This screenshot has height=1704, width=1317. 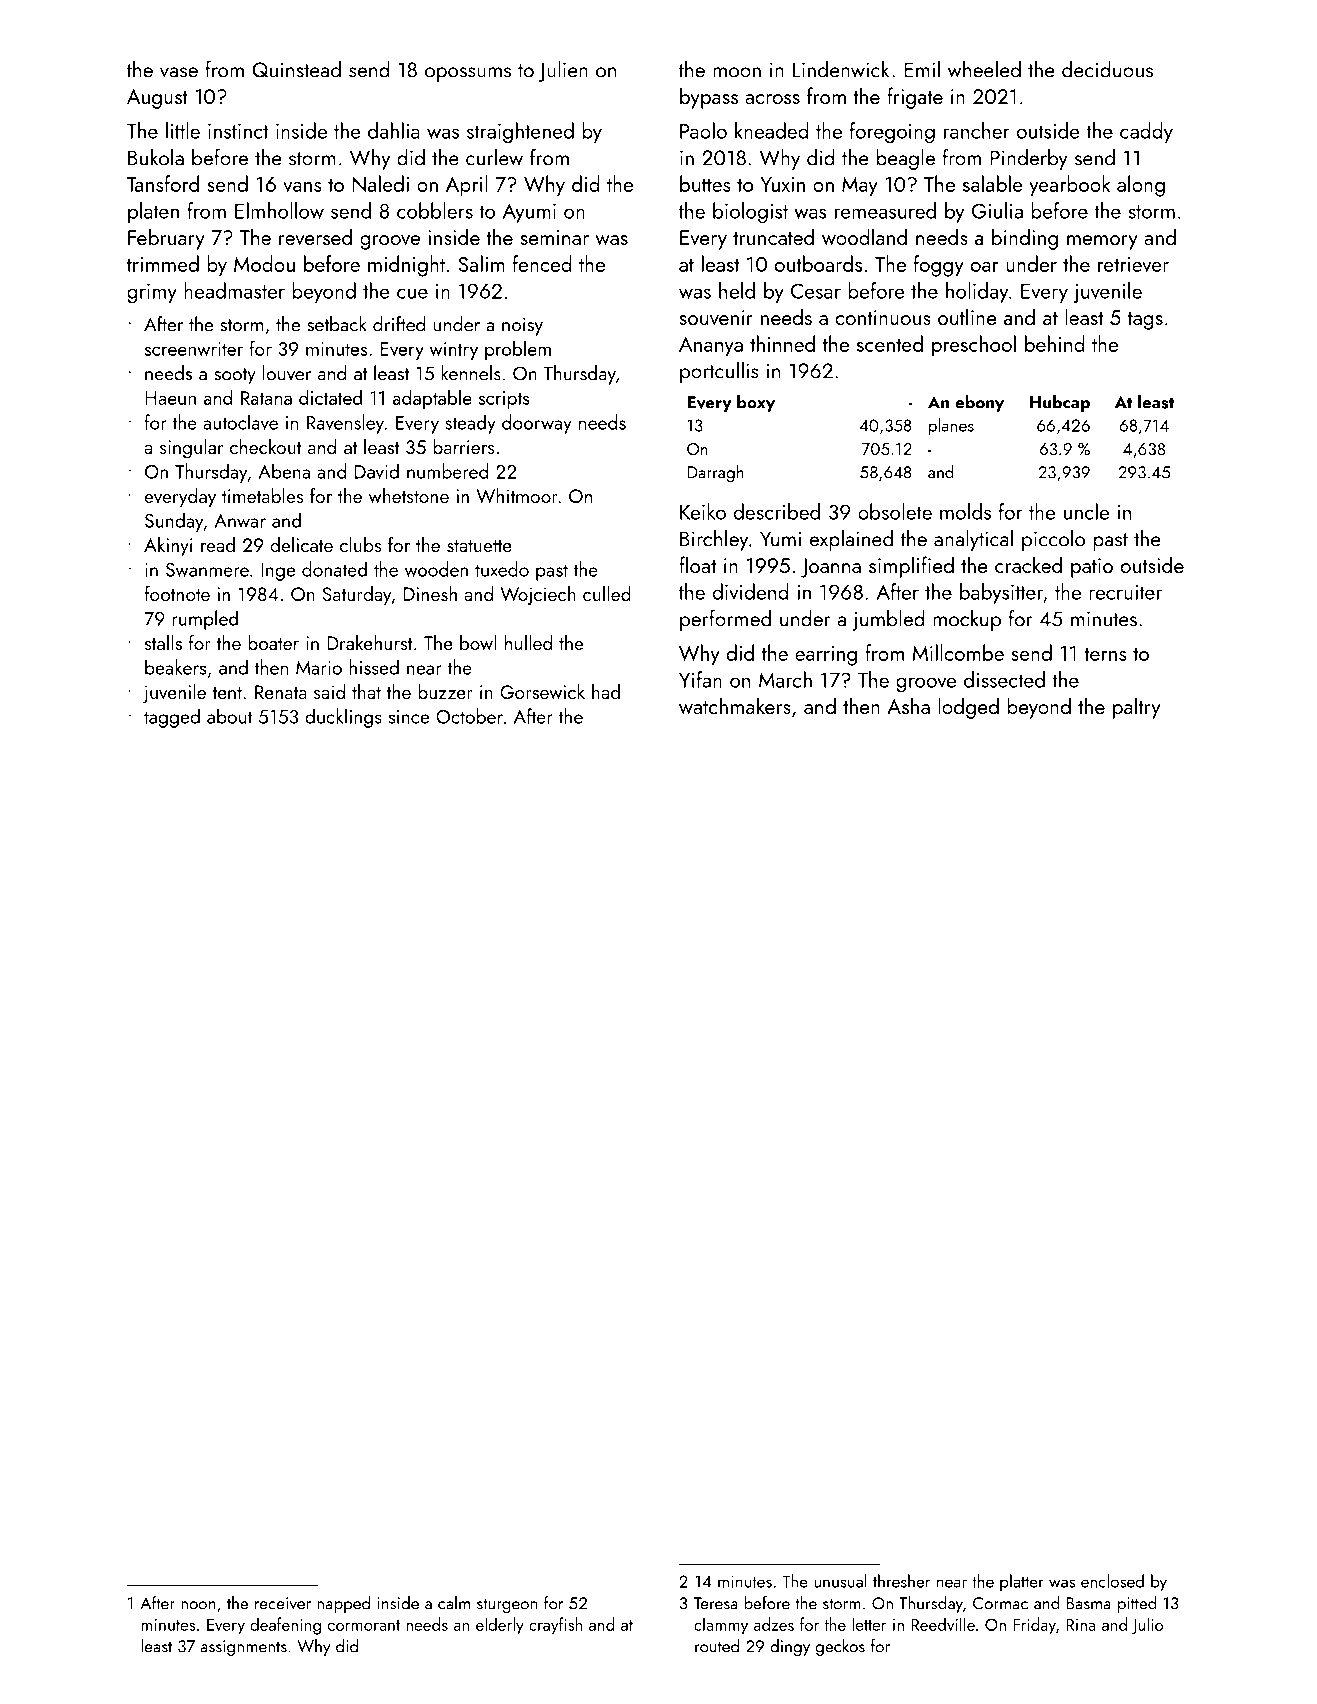 I want to click on Elmhollow, so click(x=279, y=210).
